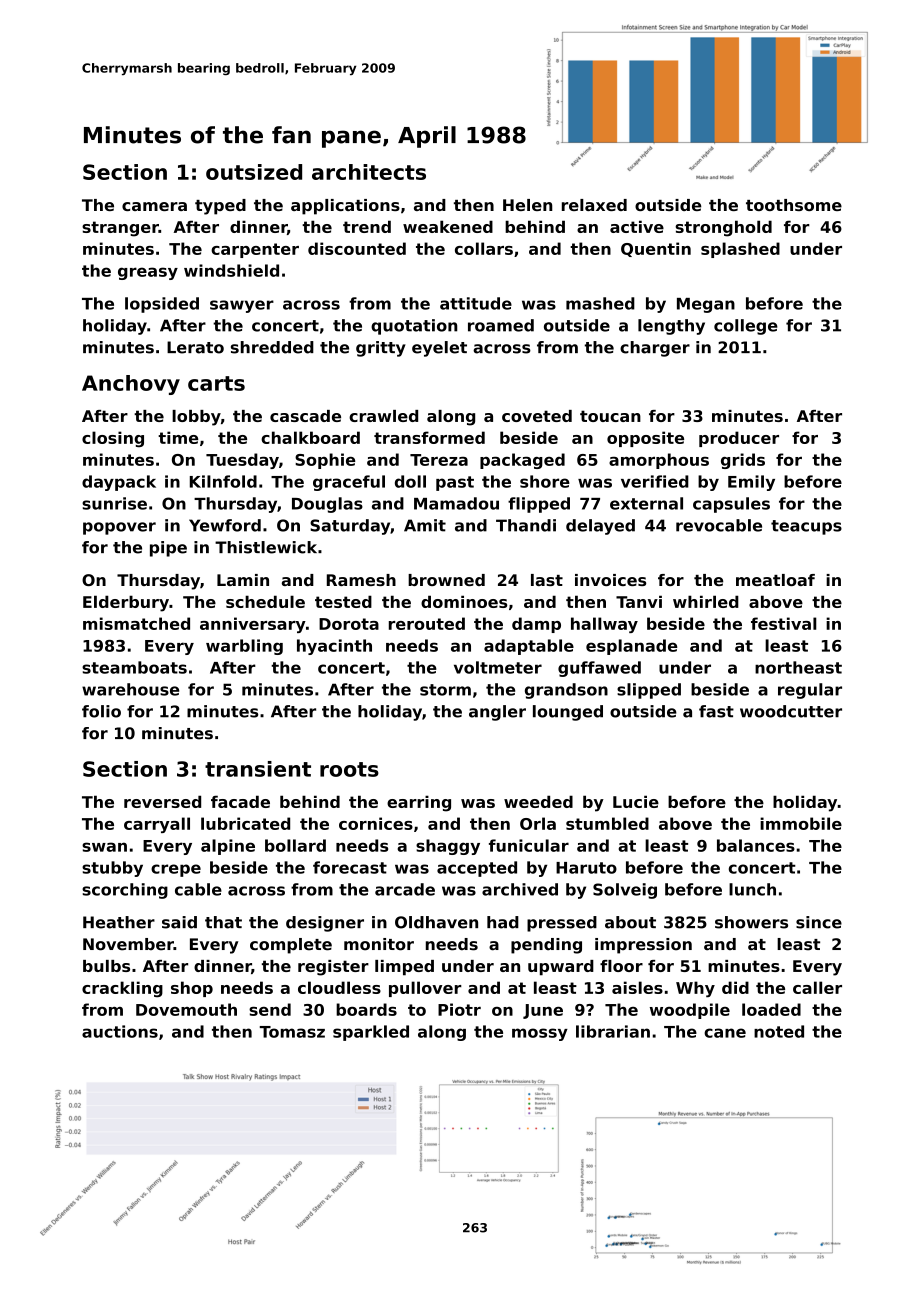 The image size is (924, 1311). Describe the element at coordinates (371, 1033) in the image. I see `sparkled` at that location.
